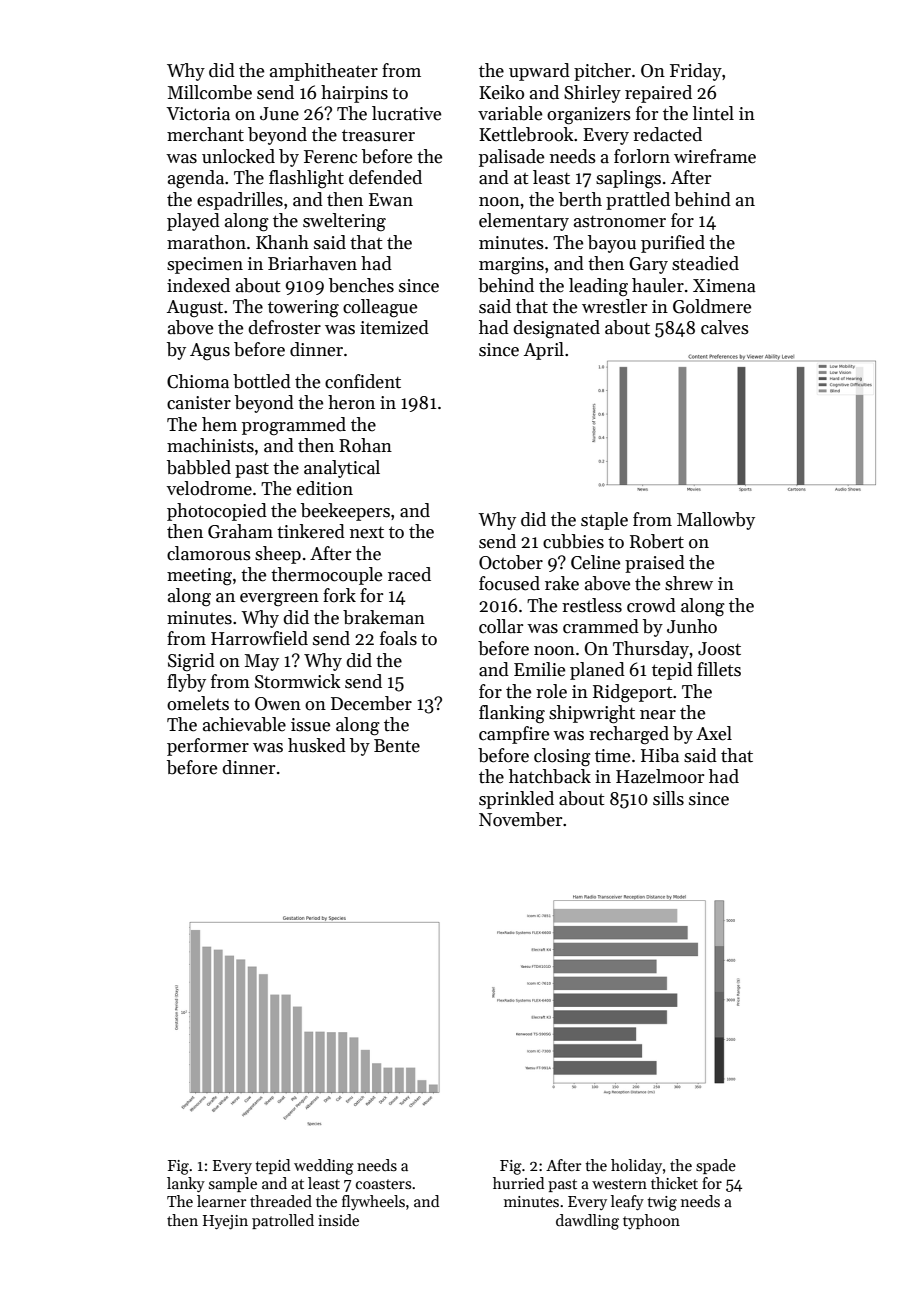 The image size is (924, 1311). I want to click on Bente, so click(397, 746).
